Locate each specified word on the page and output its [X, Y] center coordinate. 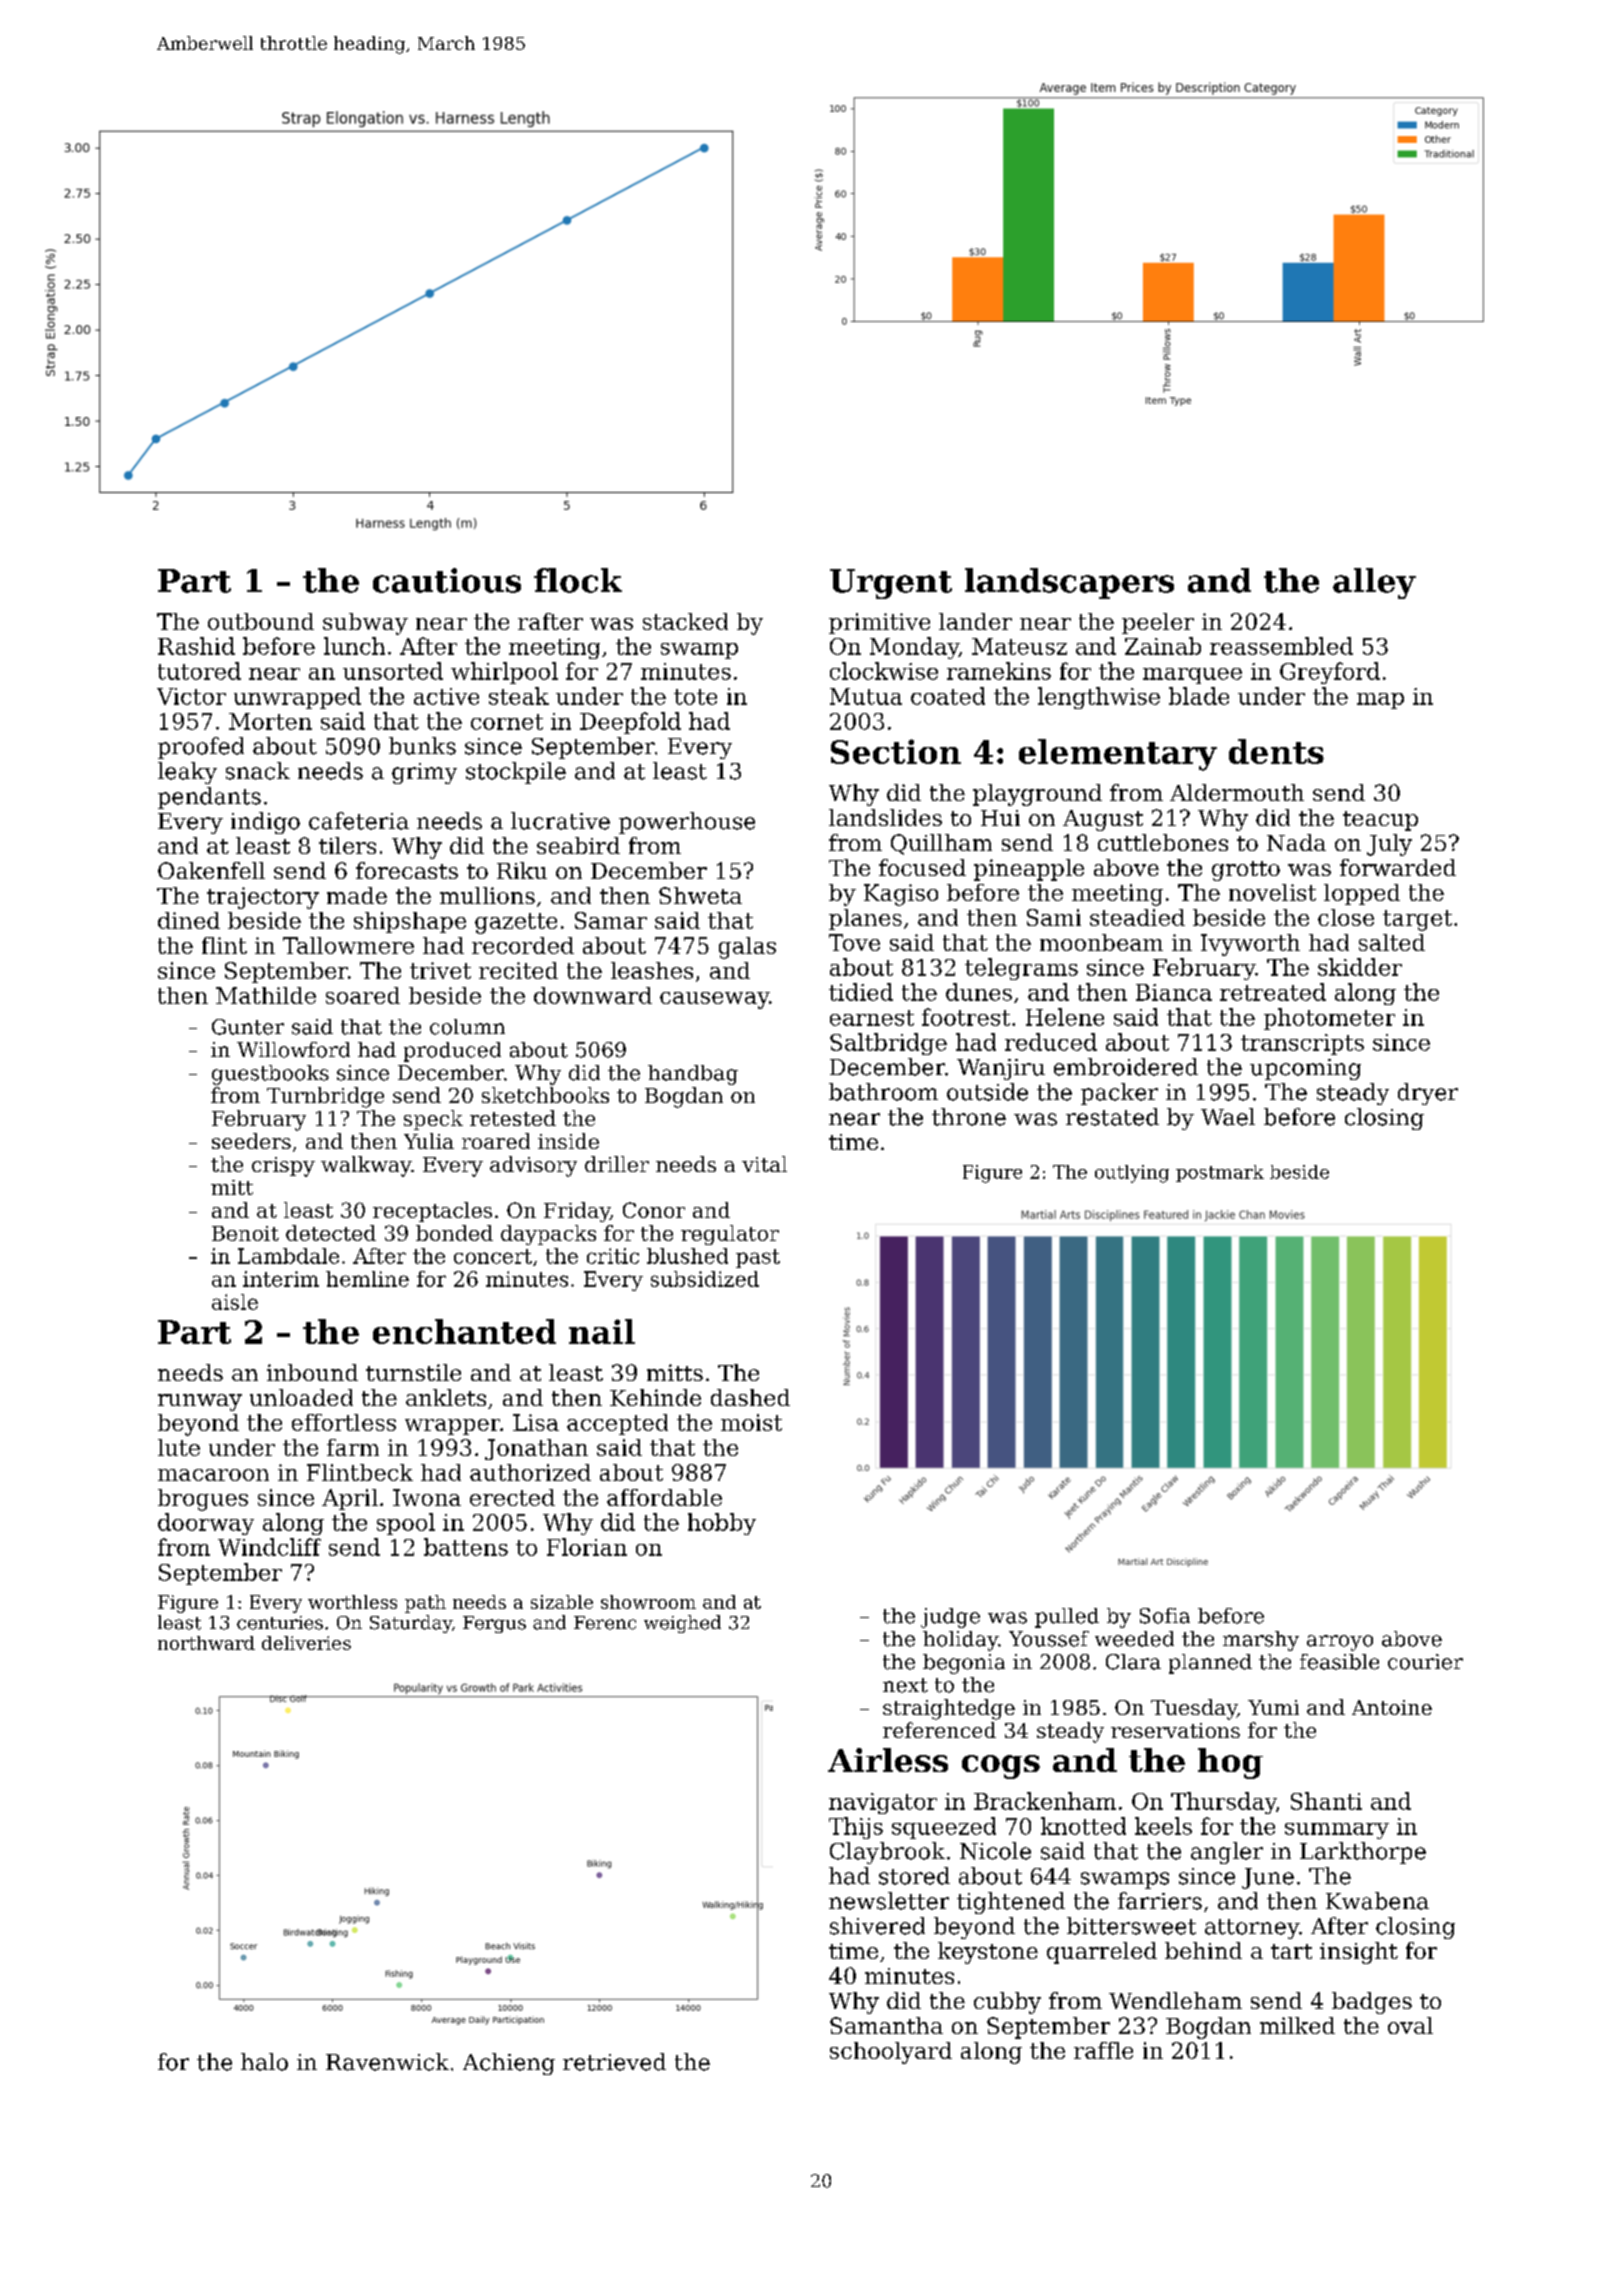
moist [751, 1422]
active [446, 696]
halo [264, 2062]
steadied [1137, 917]
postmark [1220, 1173]
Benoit [245, 1233]
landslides [885, 817]
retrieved [614, 2062]
